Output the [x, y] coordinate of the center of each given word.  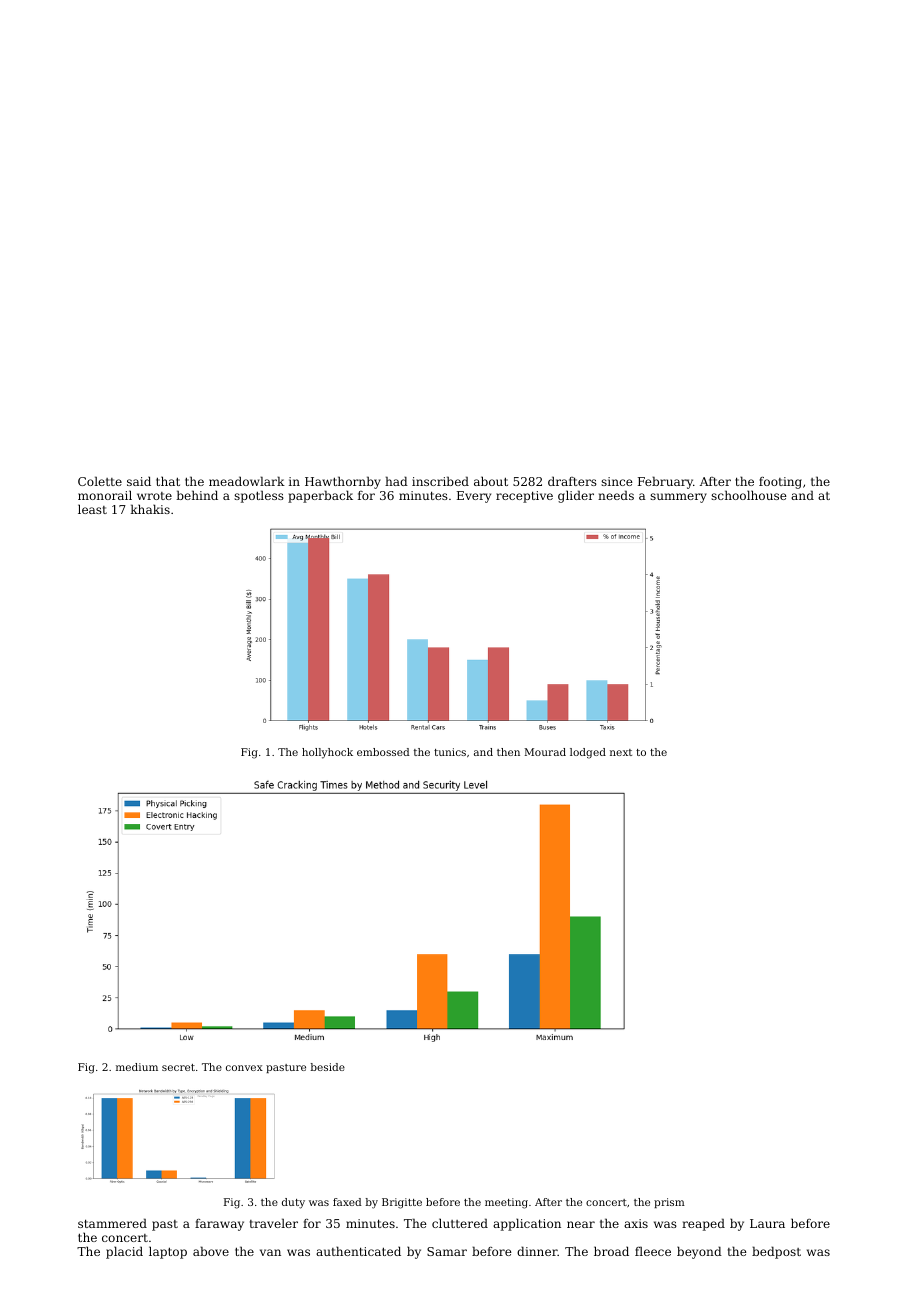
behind [197, 495]
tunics [450, 752]
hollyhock [327, 753]
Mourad [545, 752]
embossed [383, 752]
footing [780, 483]
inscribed [440, 481]
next [621, 752]
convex [244, 1068]
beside [328, 1067]
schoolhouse [749, 495]
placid [124, 1252]
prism [669, 1203]
